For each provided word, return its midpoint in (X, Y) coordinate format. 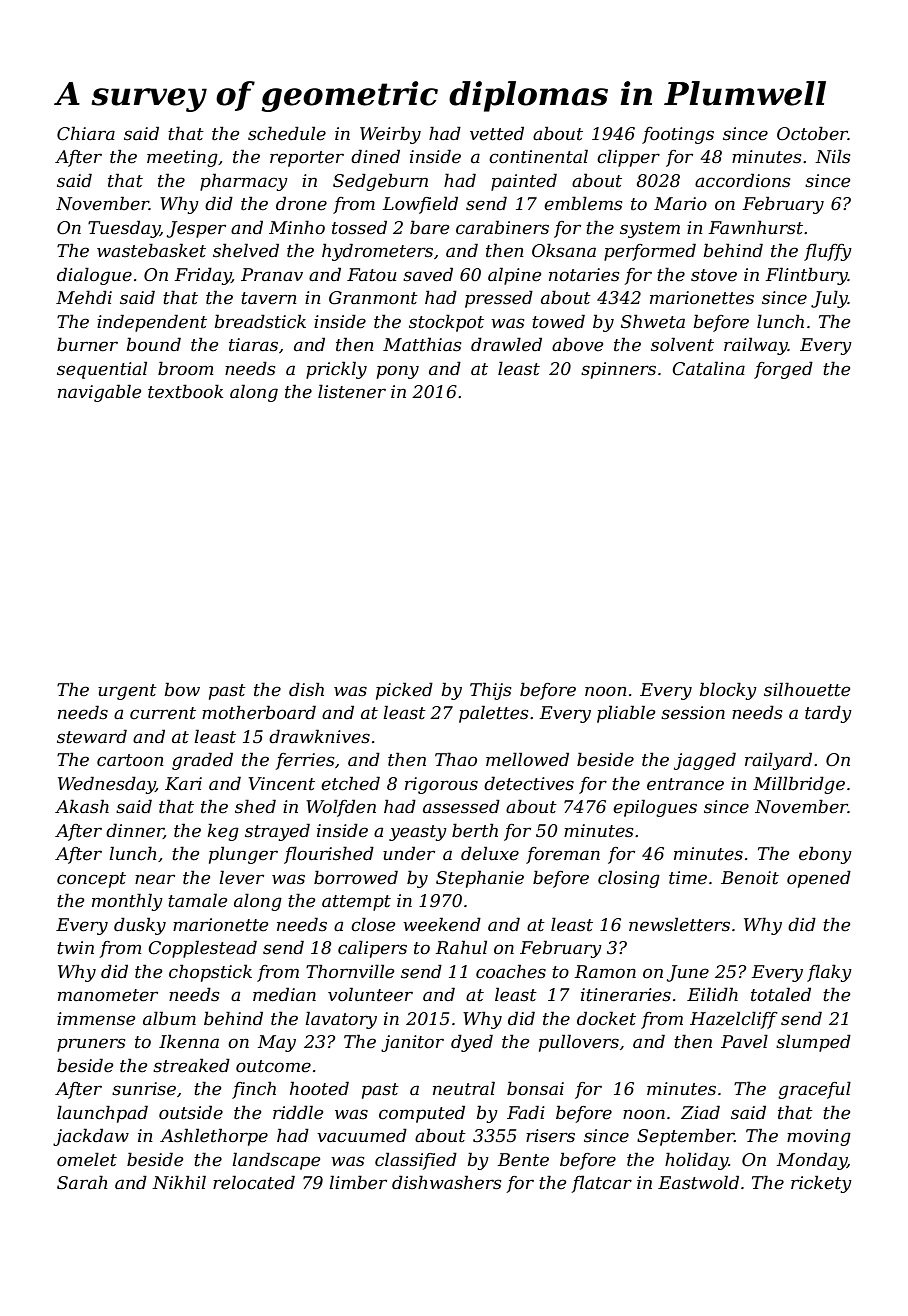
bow (182, 689)
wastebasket (151, 250)
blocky (728, 691)
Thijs (490, 691)
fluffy (828, 252)
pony (398, 372)
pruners (91, 1045)
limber (358, 1182)
